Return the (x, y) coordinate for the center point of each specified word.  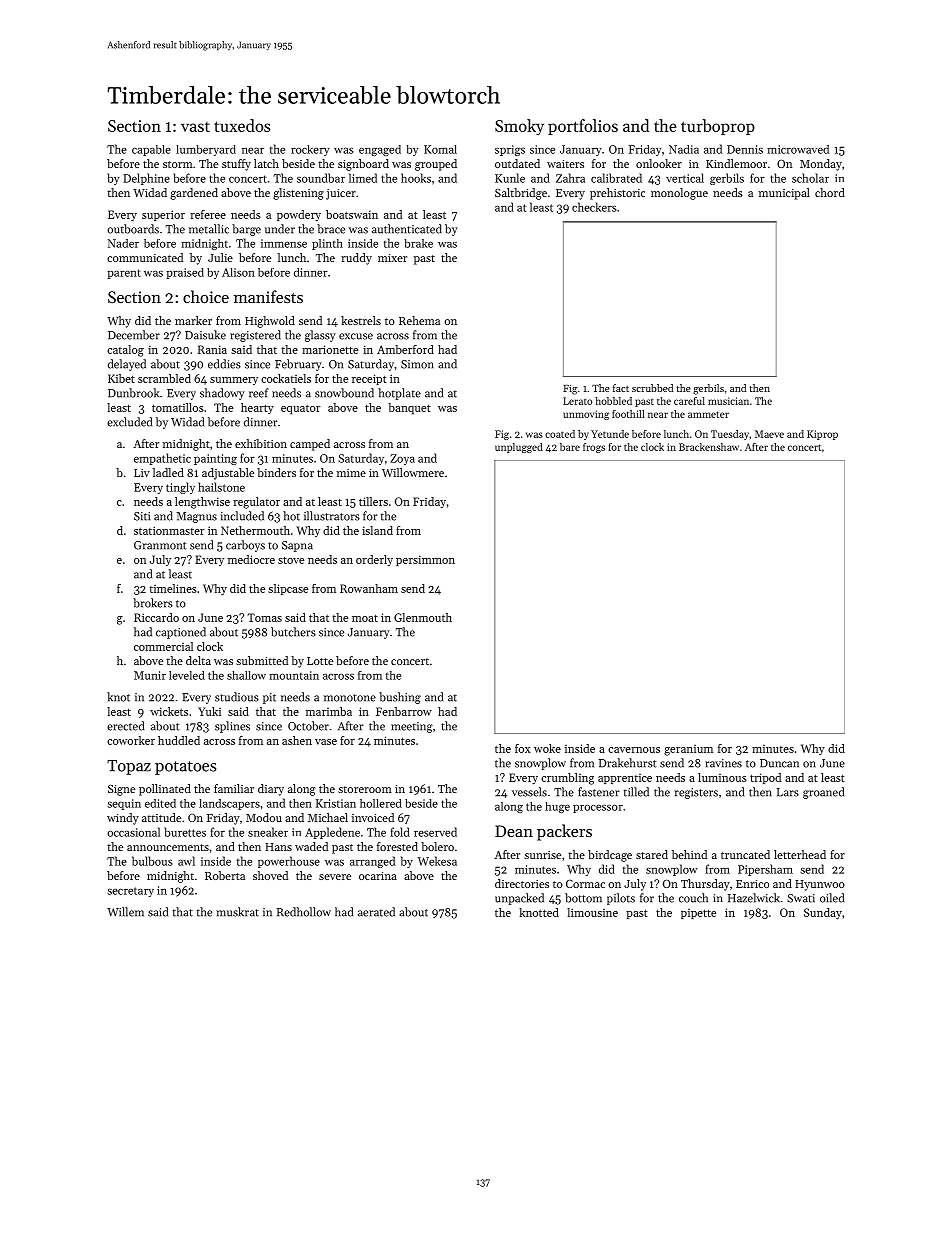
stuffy (236, 165)
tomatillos (178, 407)
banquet (409, 409)
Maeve (769, 434)
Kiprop (822, 435)
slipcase (288, 589)
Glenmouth (423, 617)
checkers (594, 207)
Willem (125, 912)
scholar (810, 178)
